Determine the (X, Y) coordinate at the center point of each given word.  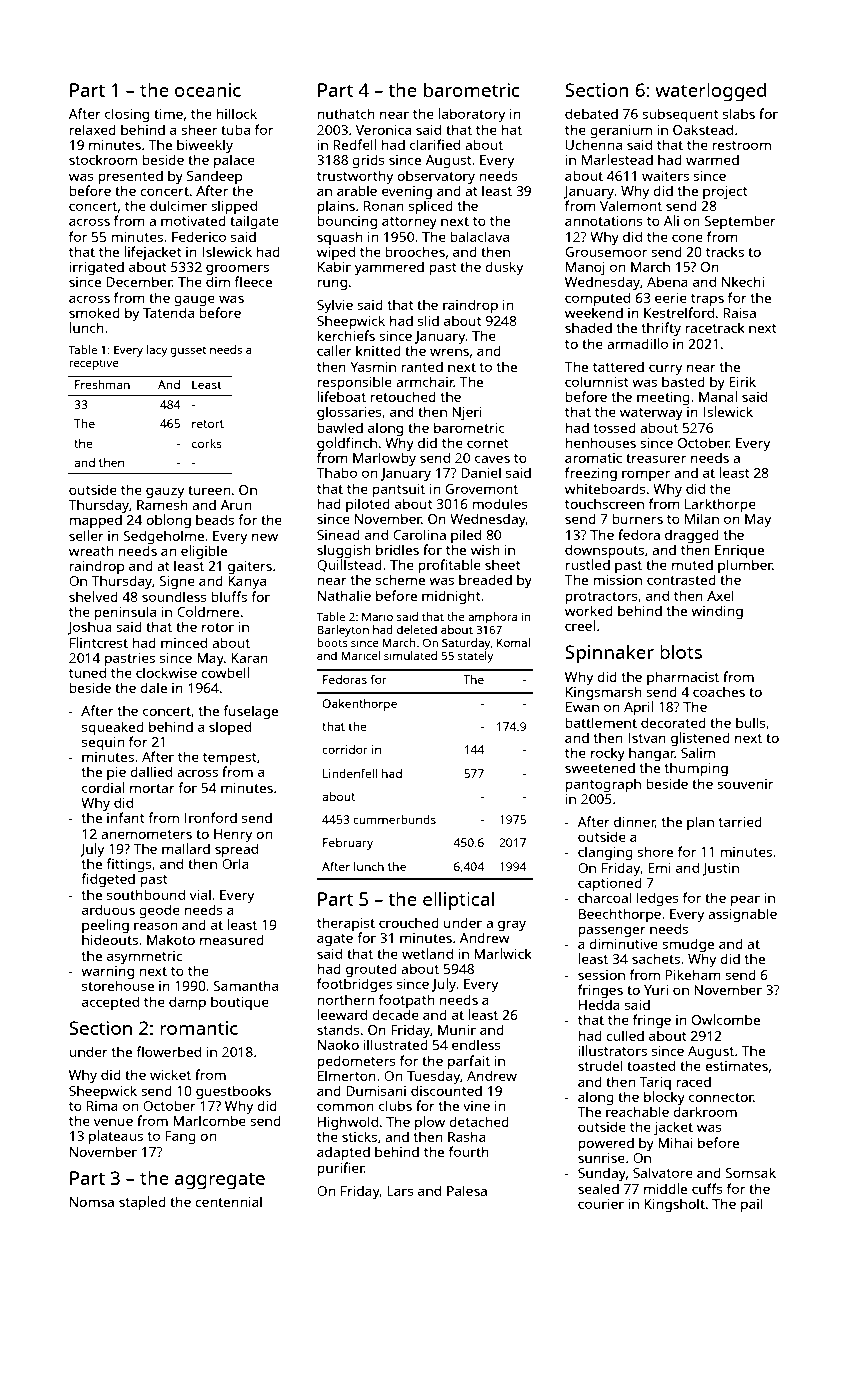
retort (208, 424)
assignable (742, 915)
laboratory (471, 115)
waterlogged (710, 92)
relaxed (92, 129)
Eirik (742, 381)
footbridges (354, 985)
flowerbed (168, 1051)
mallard (186, 848)
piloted (368, 505)
